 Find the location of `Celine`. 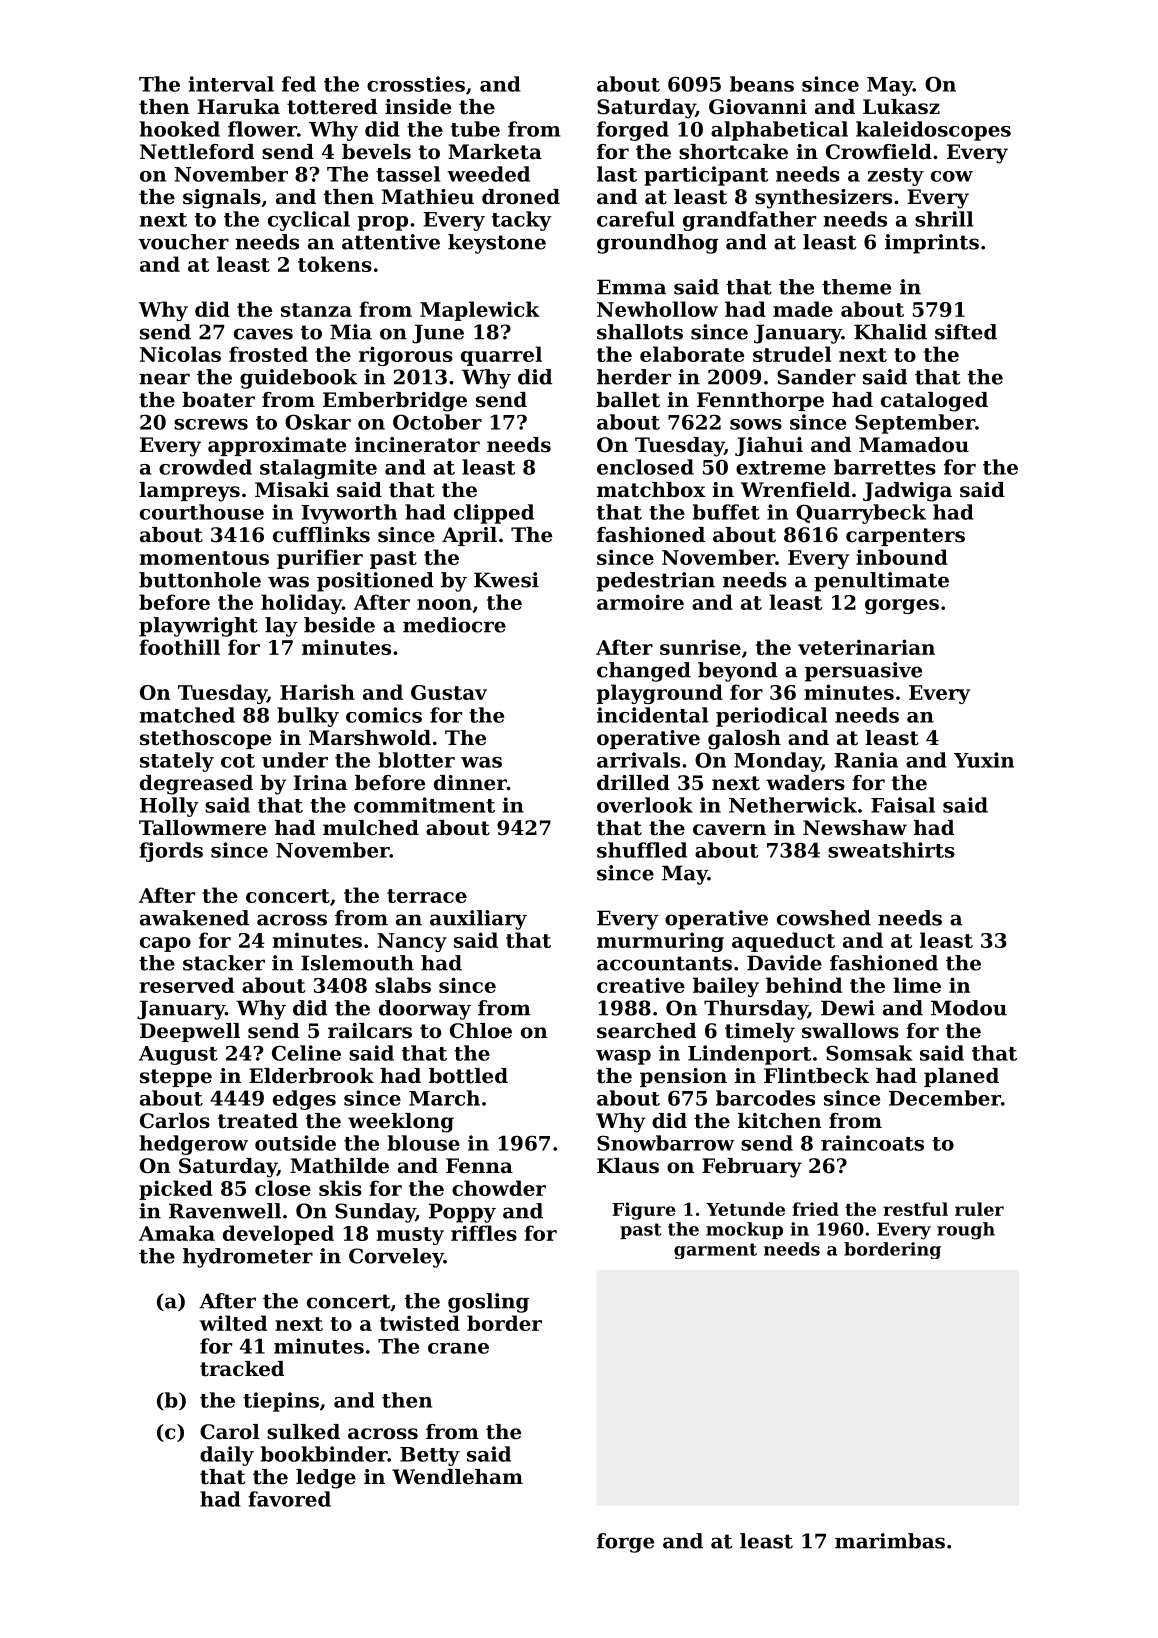

Celine is located at coordinates (306, 1053).
